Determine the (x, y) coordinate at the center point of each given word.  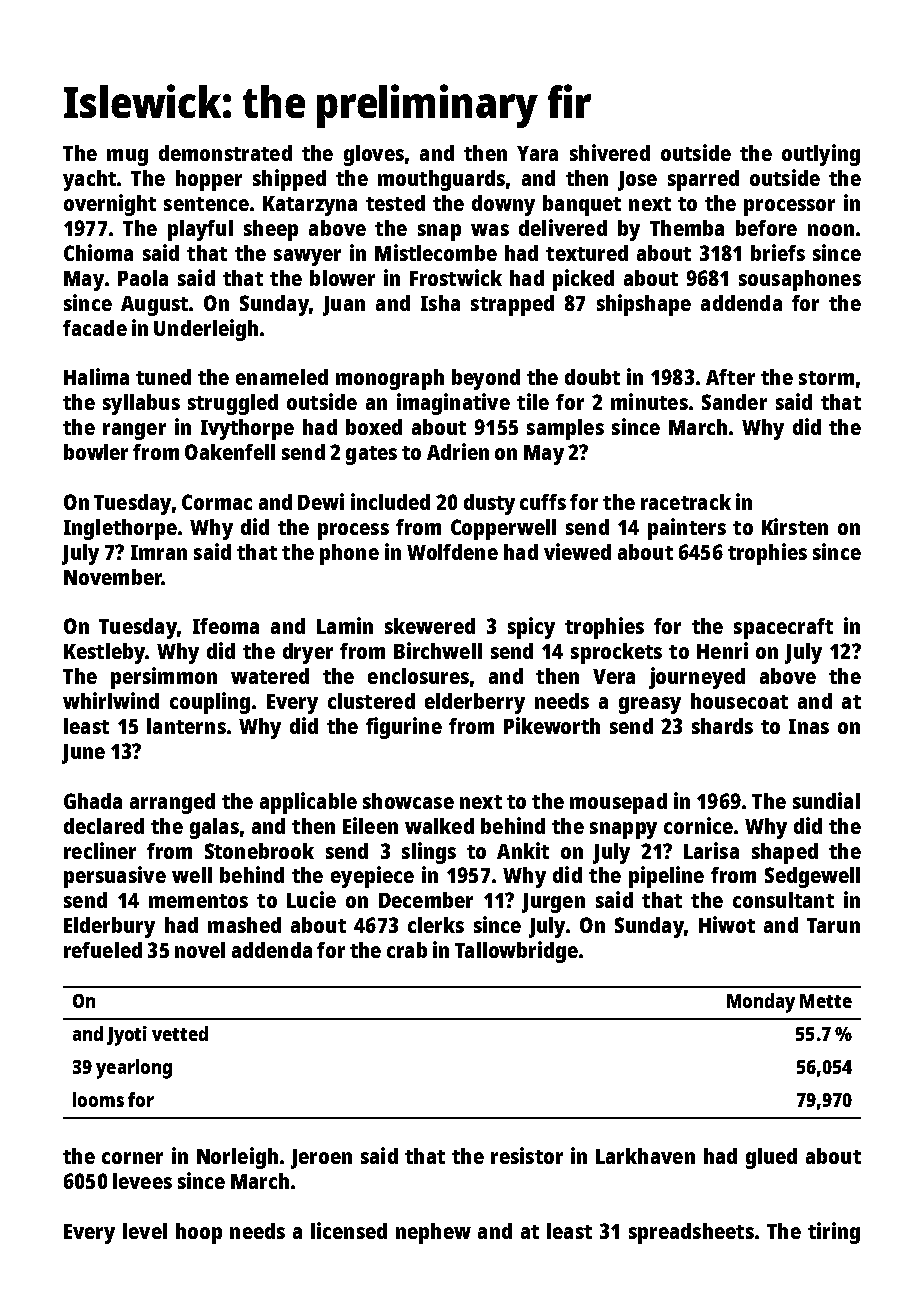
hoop (199, 1233)
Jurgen (553, 903)
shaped (785, 853)
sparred (703, 180)
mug (127, 157)
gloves (374, 155)
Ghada (93, 801)
